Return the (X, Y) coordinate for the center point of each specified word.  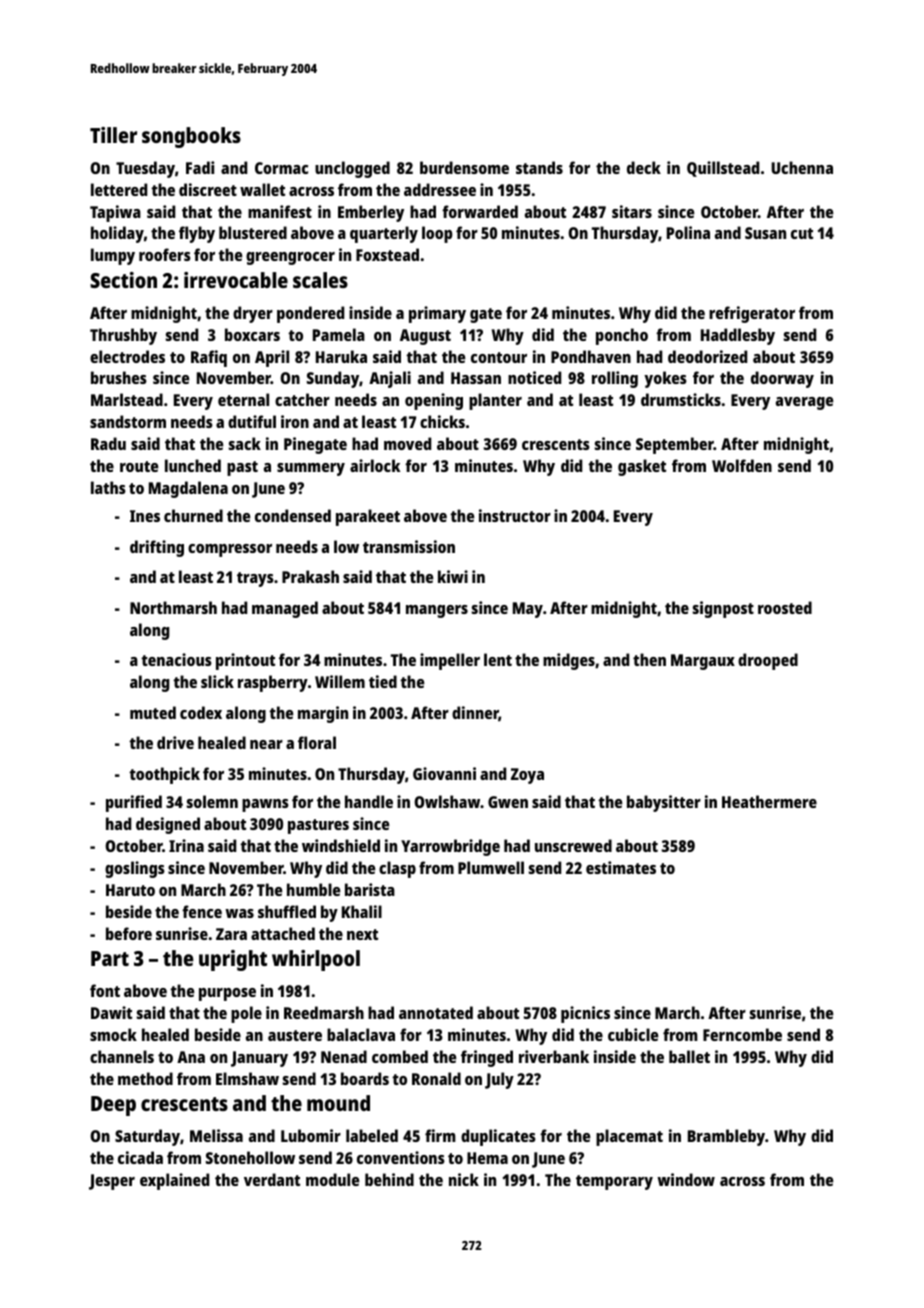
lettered (119, 189)
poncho (622, 336)
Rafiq (209, 358)
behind (389, 1179)
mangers (437, 611)
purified (134, 803)
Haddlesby (738, 336)
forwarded (480, 211)
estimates (621, 867)
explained (174, 1181)
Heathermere (769, 801)
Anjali (390, 379)
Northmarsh (173, 607)
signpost (723, 609)
